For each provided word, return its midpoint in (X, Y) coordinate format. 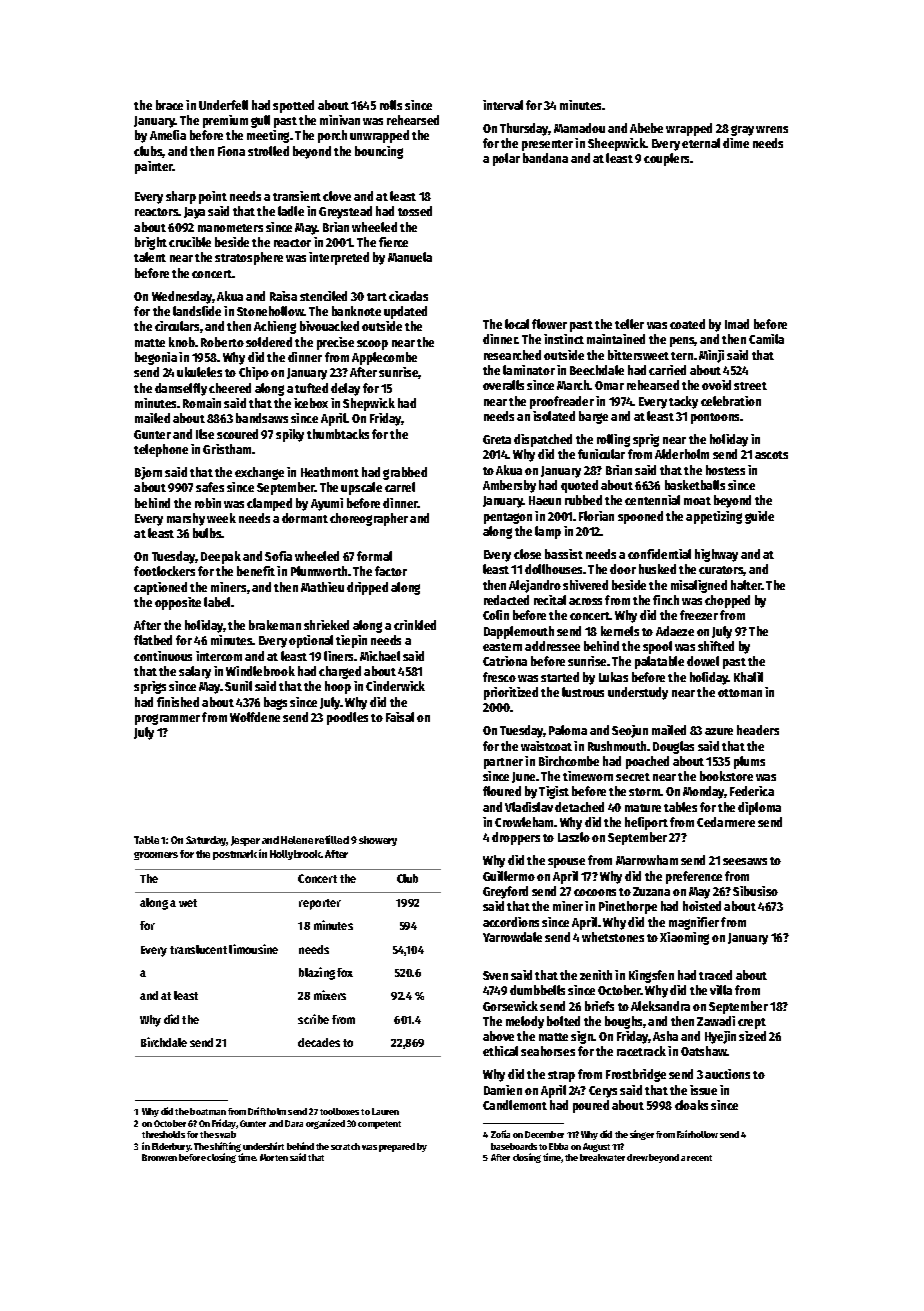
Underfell (223, 105)
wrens (772, 129)
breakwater (602, 1157)
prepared (397, 1147)
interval (503, 105)
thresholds (163, 1134)
